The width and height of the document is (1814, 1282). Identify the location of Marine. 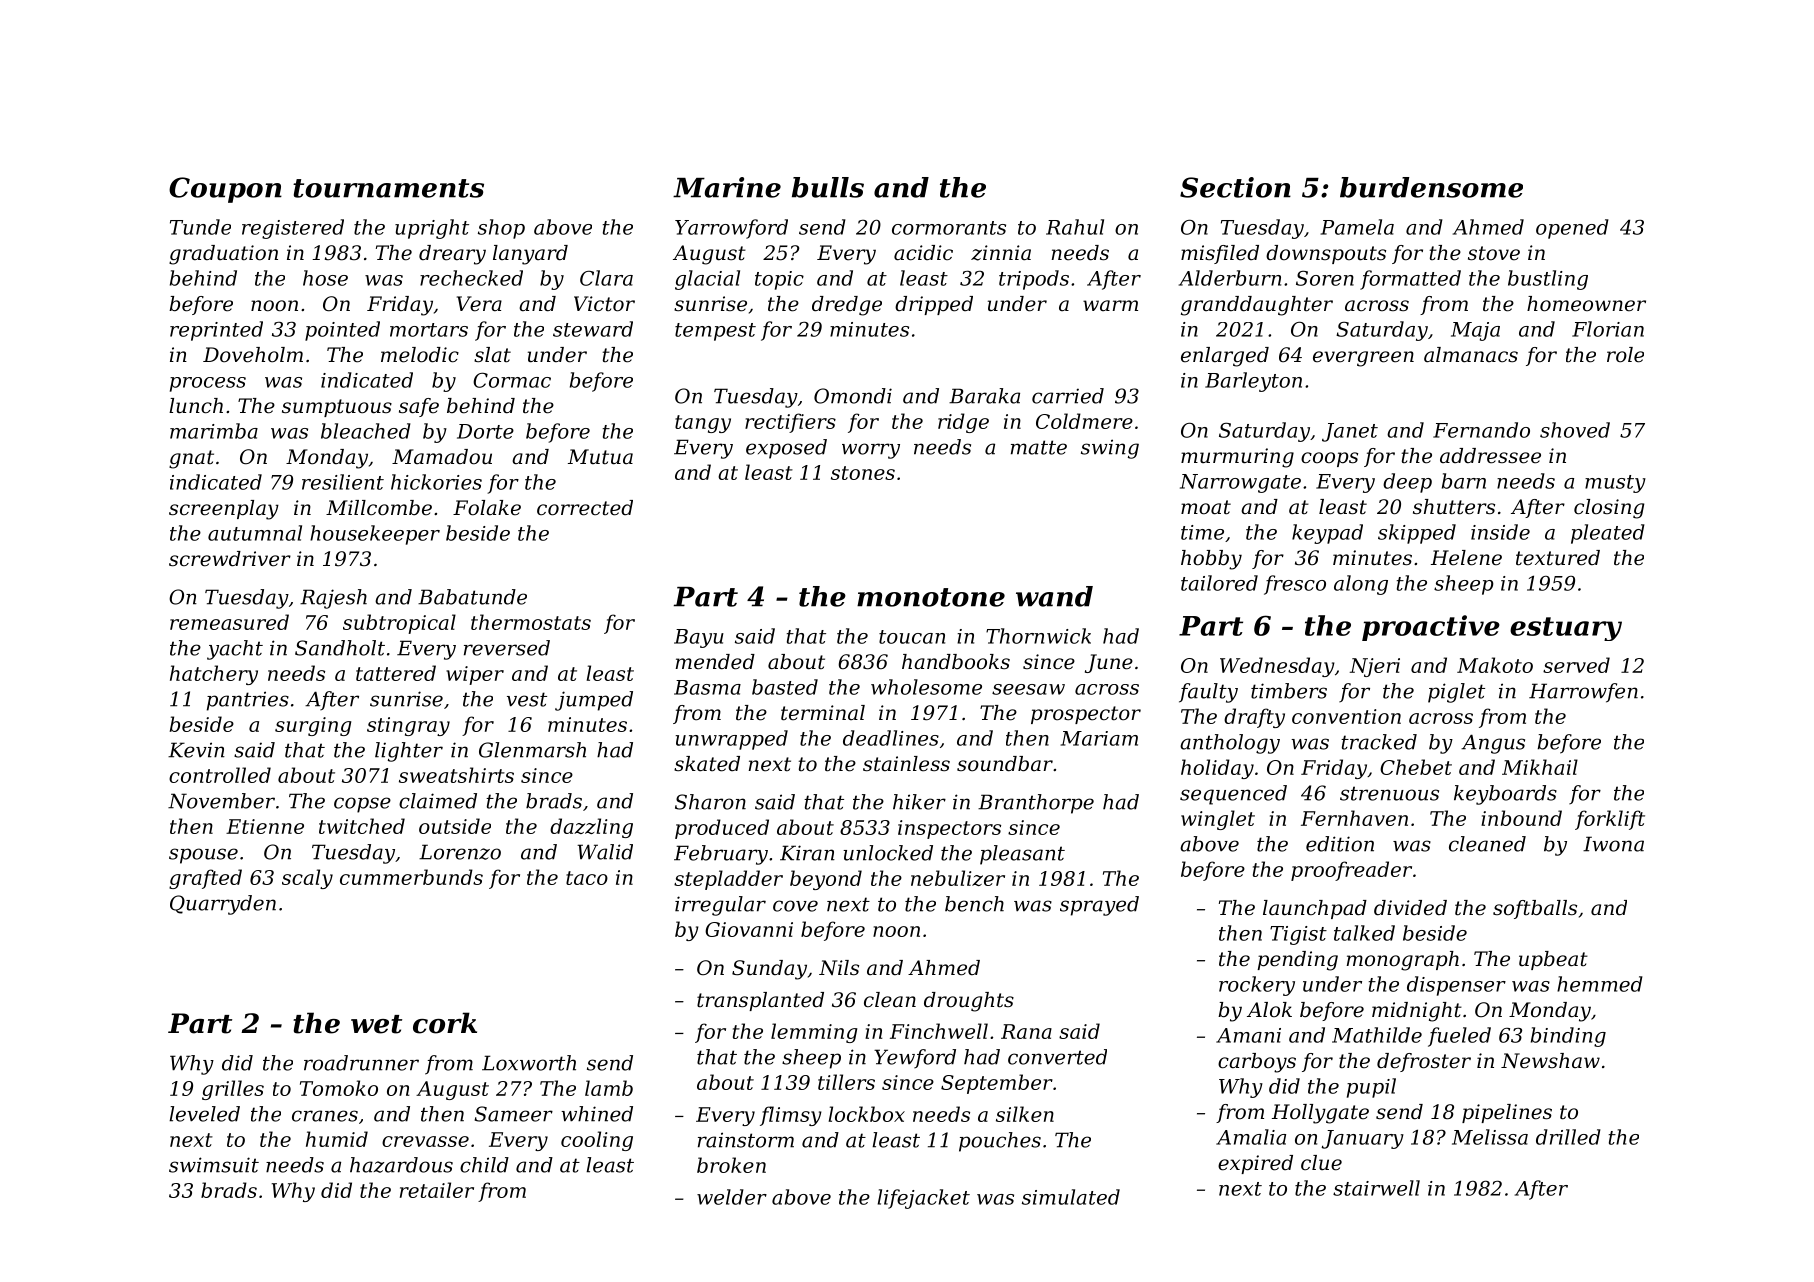
(727, 187).
